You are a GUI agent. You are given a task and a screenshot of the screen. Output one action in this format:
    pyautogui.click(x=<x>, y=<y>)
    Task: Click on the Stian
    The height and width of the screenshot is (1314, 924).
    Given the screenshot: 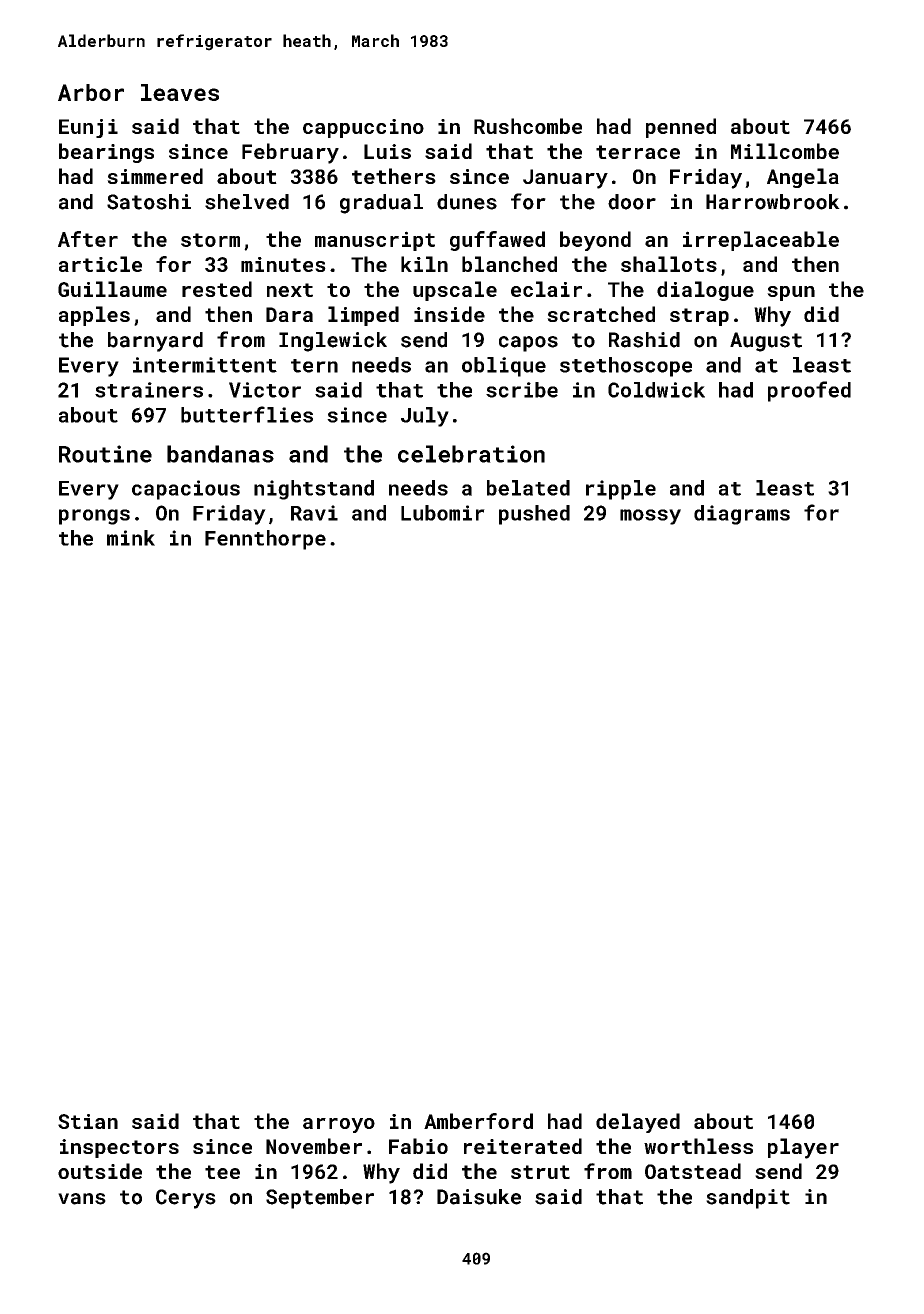 What is the action you would take?
    pyautogui.click(x=88, y=1121)
